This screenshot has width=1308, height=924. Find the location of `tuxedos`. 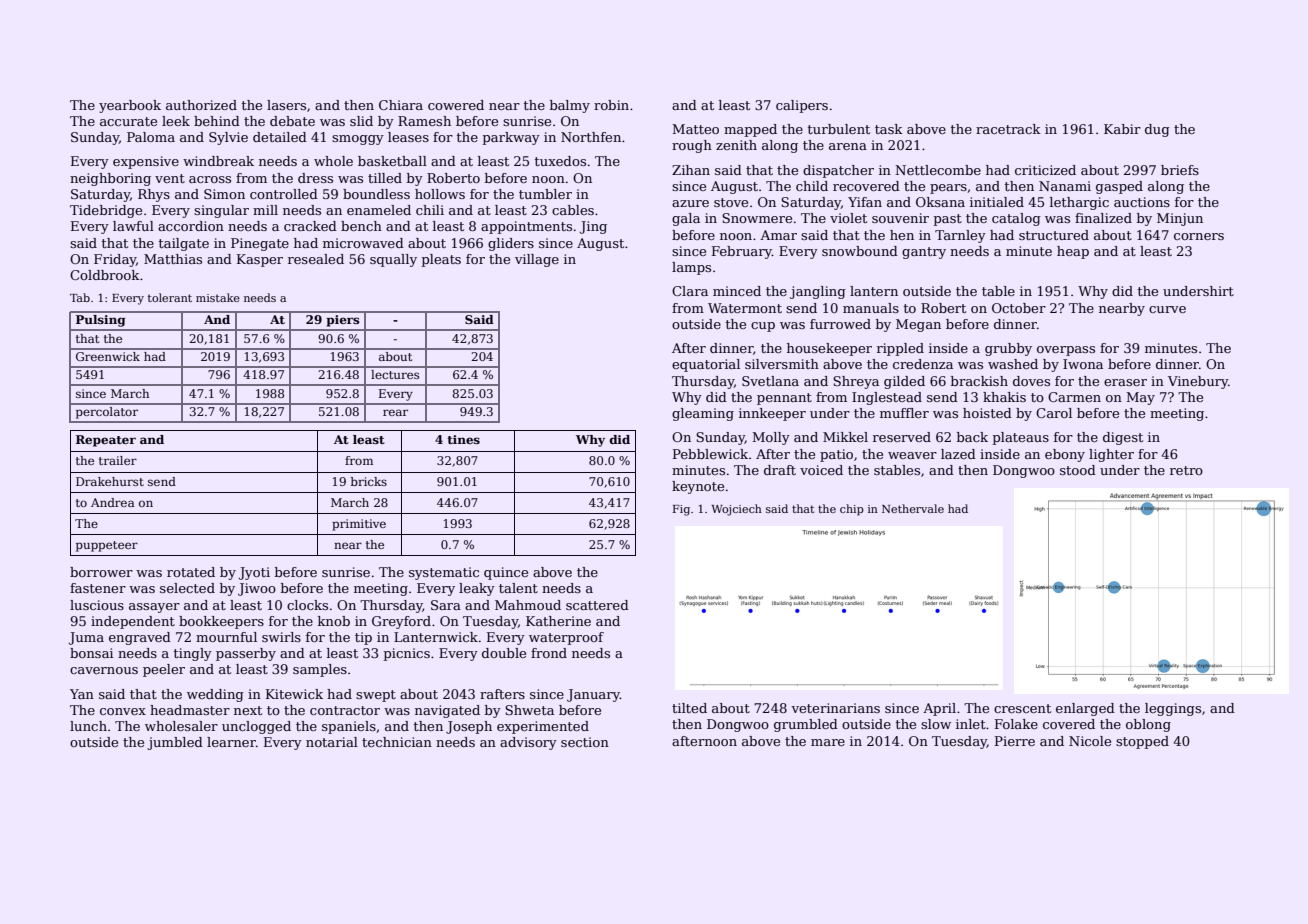

tuxedos is located at coordinates (560, 161).
